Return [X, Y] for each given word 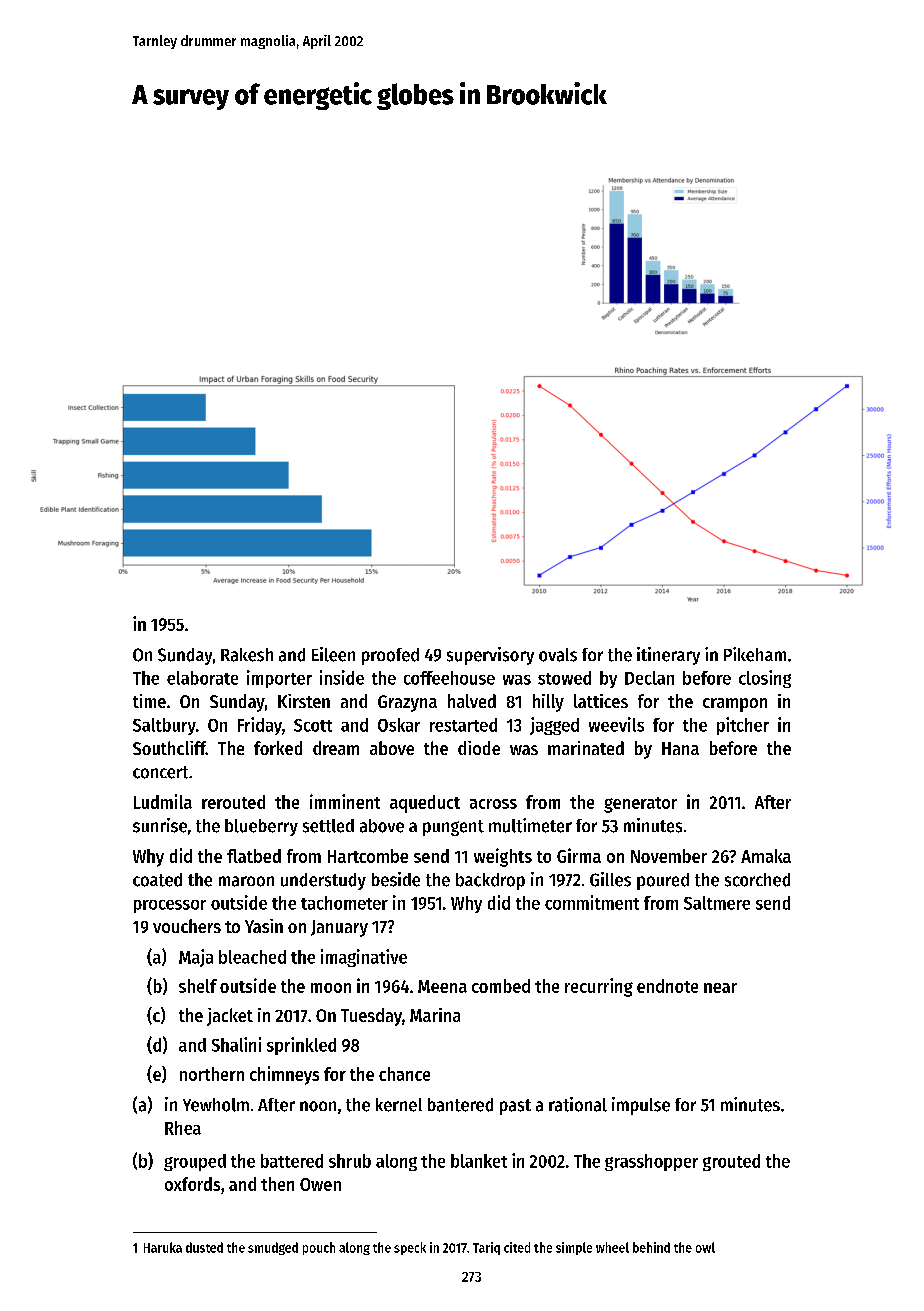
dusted [204, 1247]
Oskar [399, 725]
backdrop [490, 881]
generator [640, 805]
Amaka [766, 856]
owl [705, 1247]
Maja [196, 958]
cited [517, 1247]
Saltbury [164, 726]
